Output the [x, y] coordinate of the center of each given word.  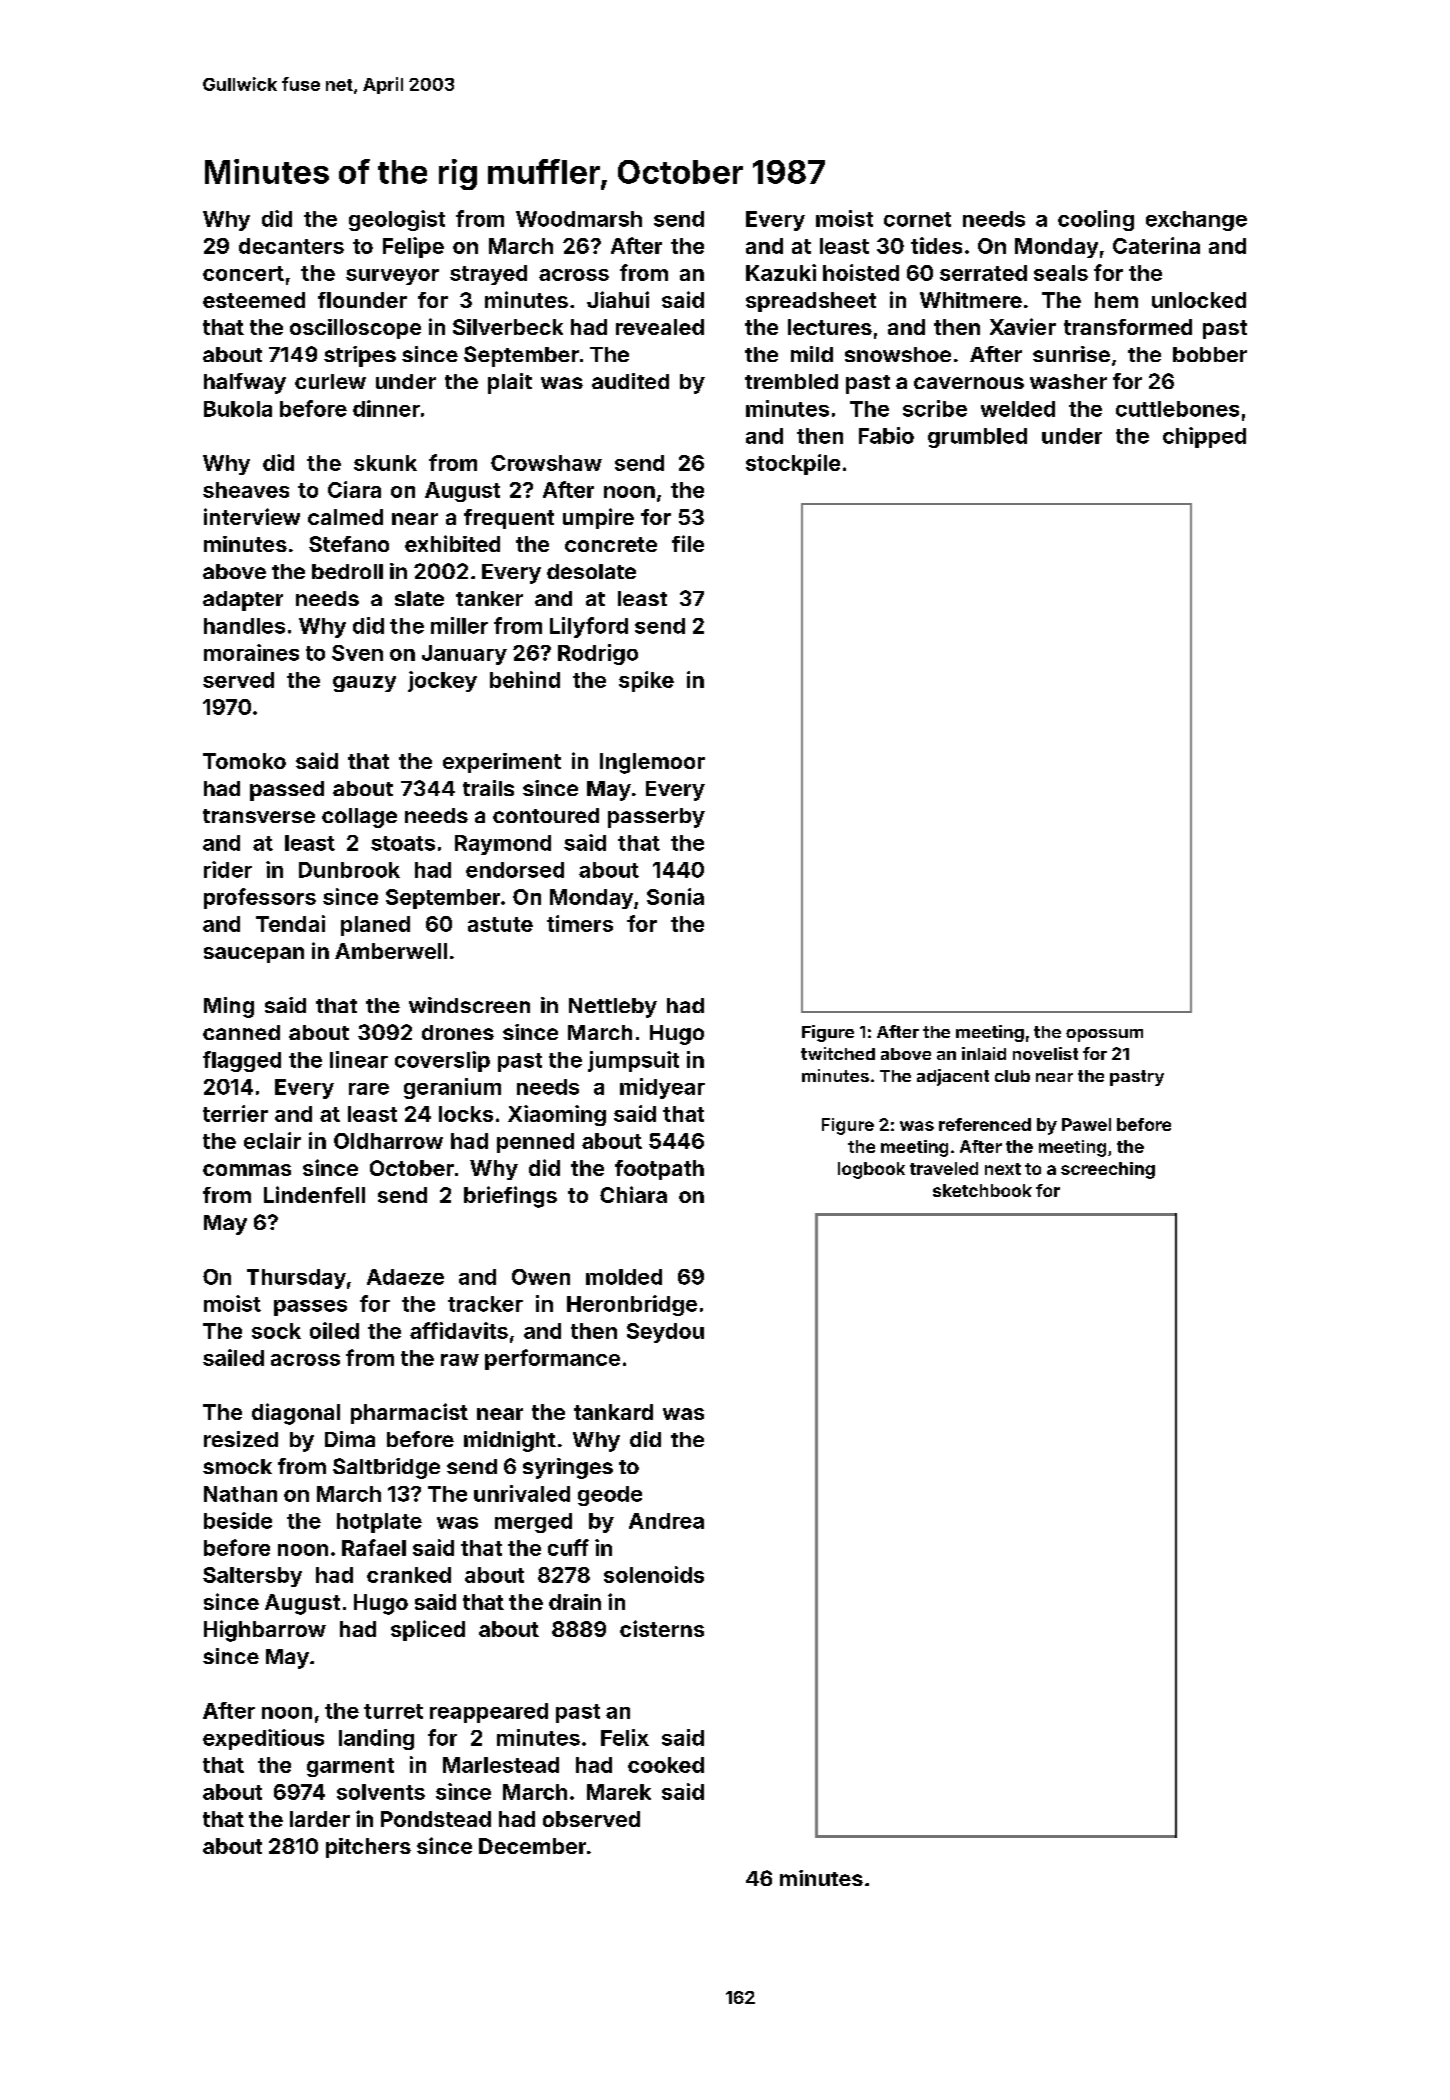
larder [320, 1819]
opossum [1104, 1035]
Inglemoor [652, 763]
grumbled [977, 438]
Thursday [296, 1279]
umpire [598, 518]
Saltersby [252, 1577]
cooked [666, 1765]
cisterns [662, 1628]
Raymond [503, 845]
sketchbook [982, 1190]
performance [552, 1359]
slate [419, 598]
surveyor [392, 277]
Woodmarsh [579, 219]
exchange [1196, 221]
